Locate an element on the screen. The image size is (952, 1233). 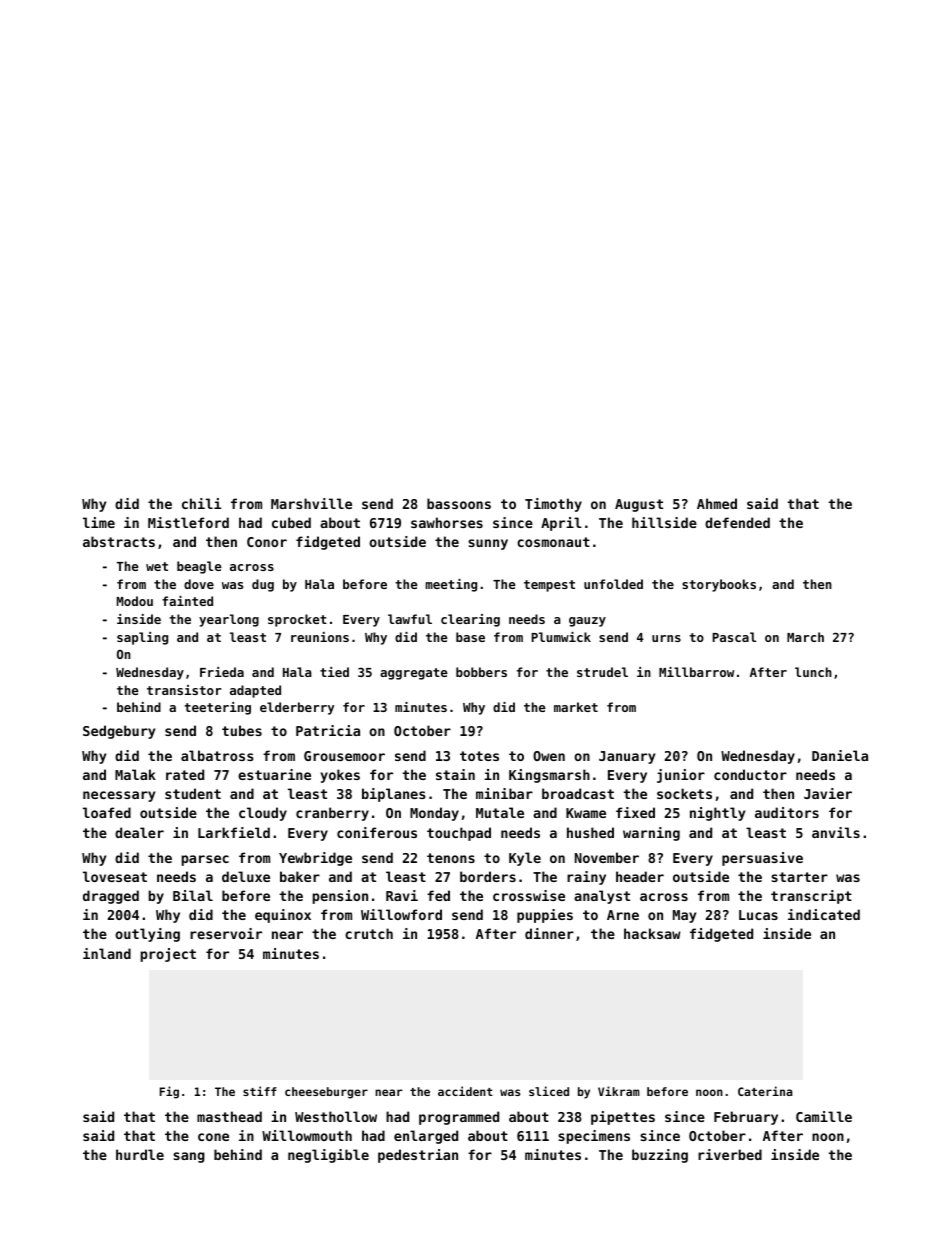
stiff is located at coordinates (260, 1091).
